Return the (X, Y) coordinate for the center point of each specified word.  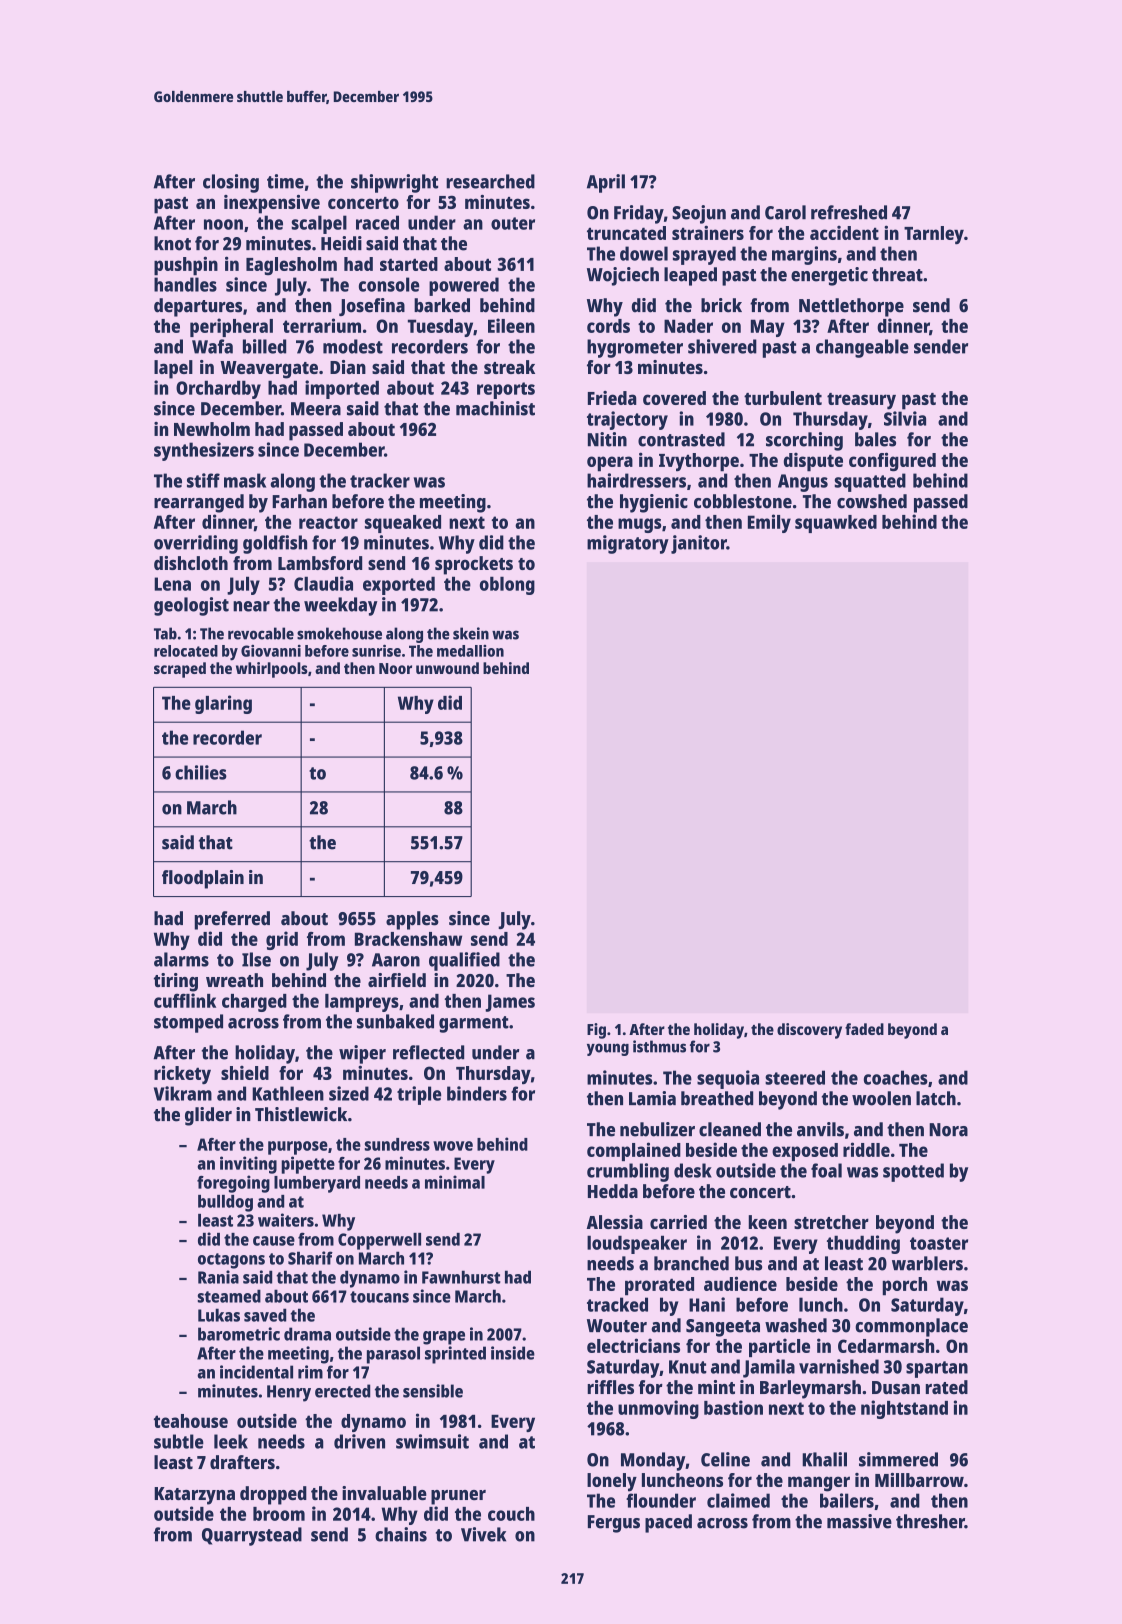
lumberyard (317, 1184)
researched (490, 181)
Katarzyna (194, 1496)
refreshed (849, 212)
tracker (380, 480)
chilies (201, 772)
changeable (862, 348)
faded (864, 1029)
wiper (362, 1054)
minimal (455, 1182)
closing (231, 183)
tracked (617, 1304)
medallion (470, 651)
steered (795, 1077)
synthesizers (204, 451)
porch (905, 1286)
